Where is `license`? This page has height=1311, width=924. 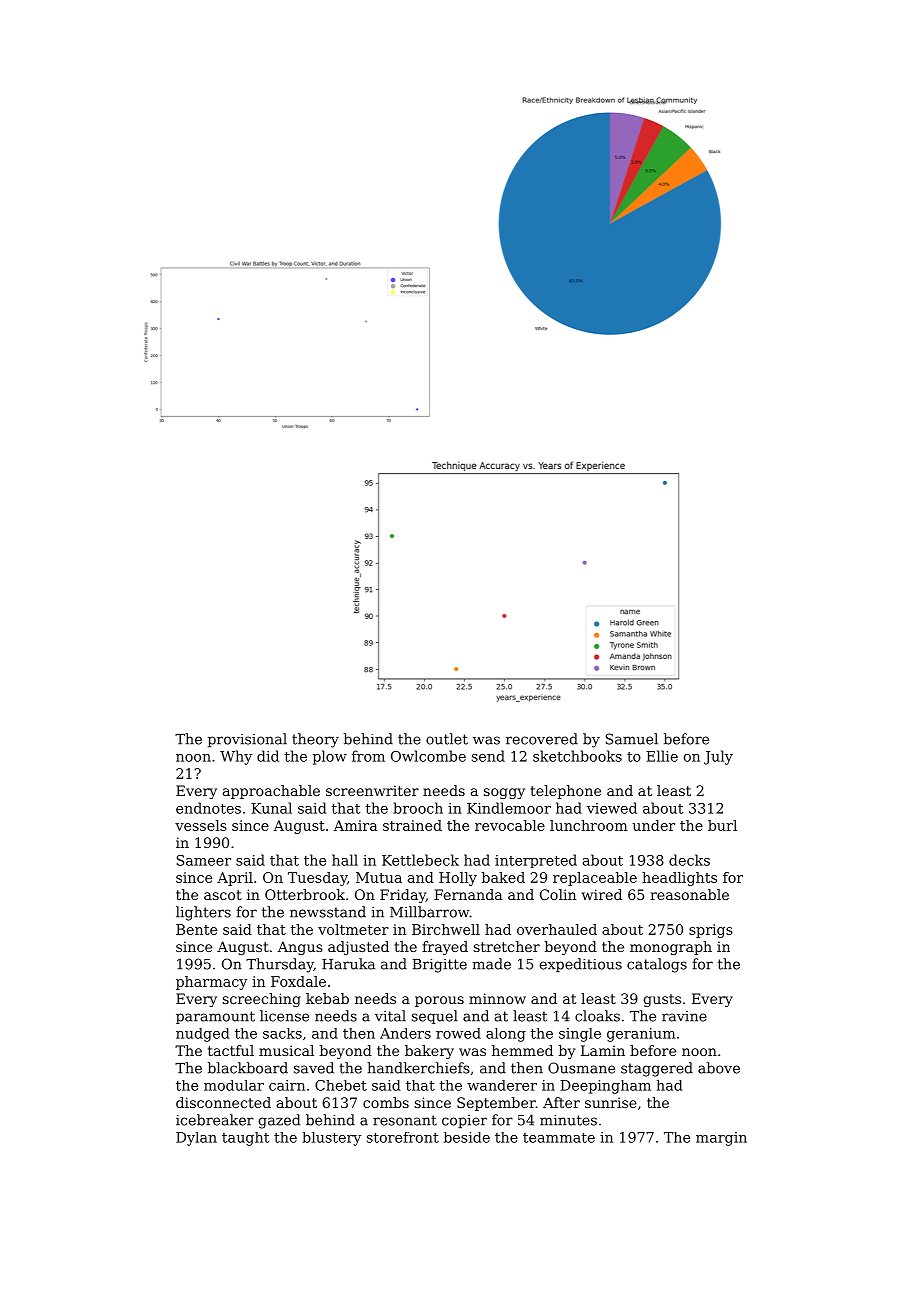 license is located at coordinates (284, 1016).
